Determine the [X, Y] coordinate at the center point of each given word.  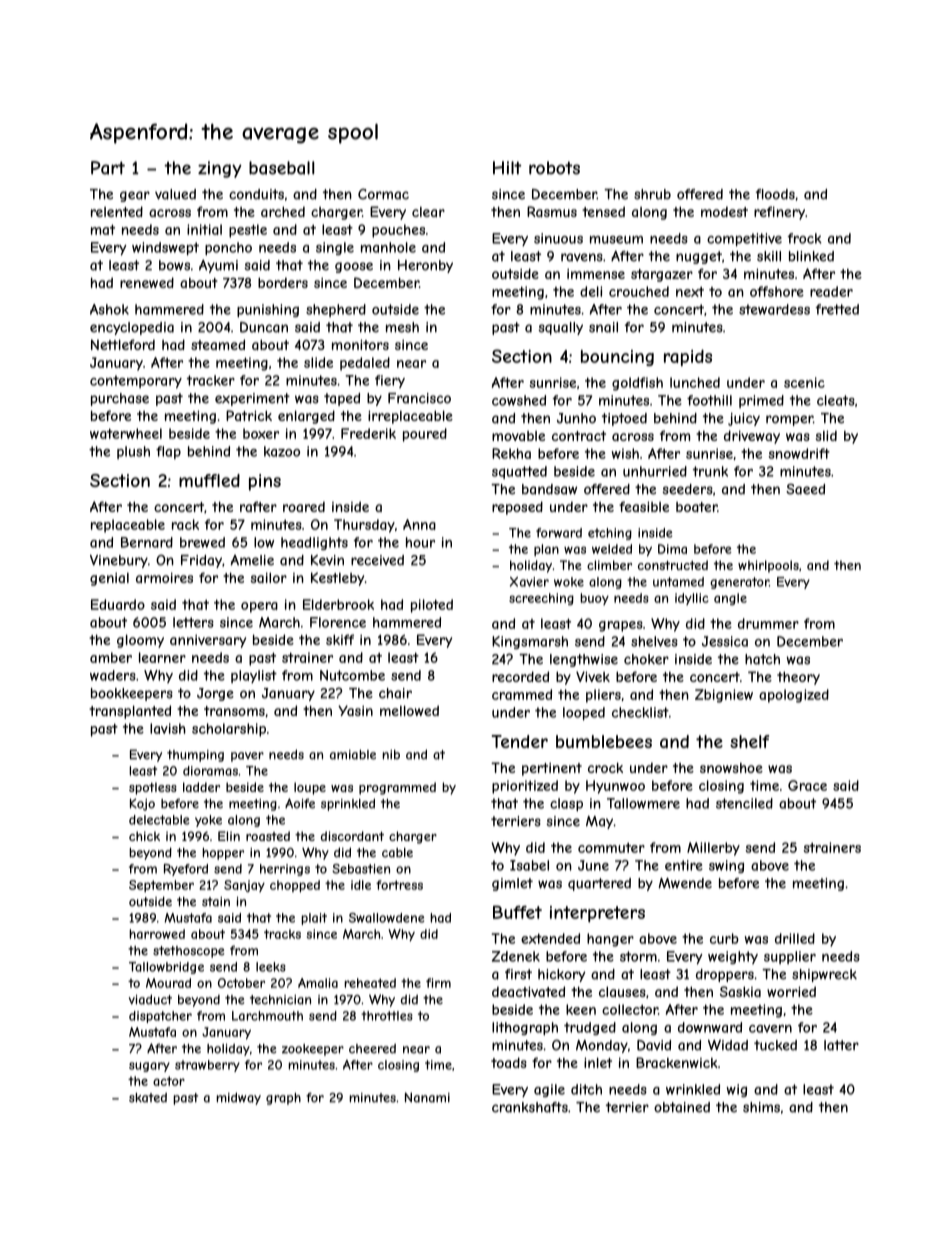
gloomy [140, 641]
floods [775, 194]
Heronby [425, 266]
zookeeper [313, 1050]
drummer [768, 623]
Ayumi [218, 266]
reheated [370, 983]
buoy [594, 599]
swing [726, 866]
